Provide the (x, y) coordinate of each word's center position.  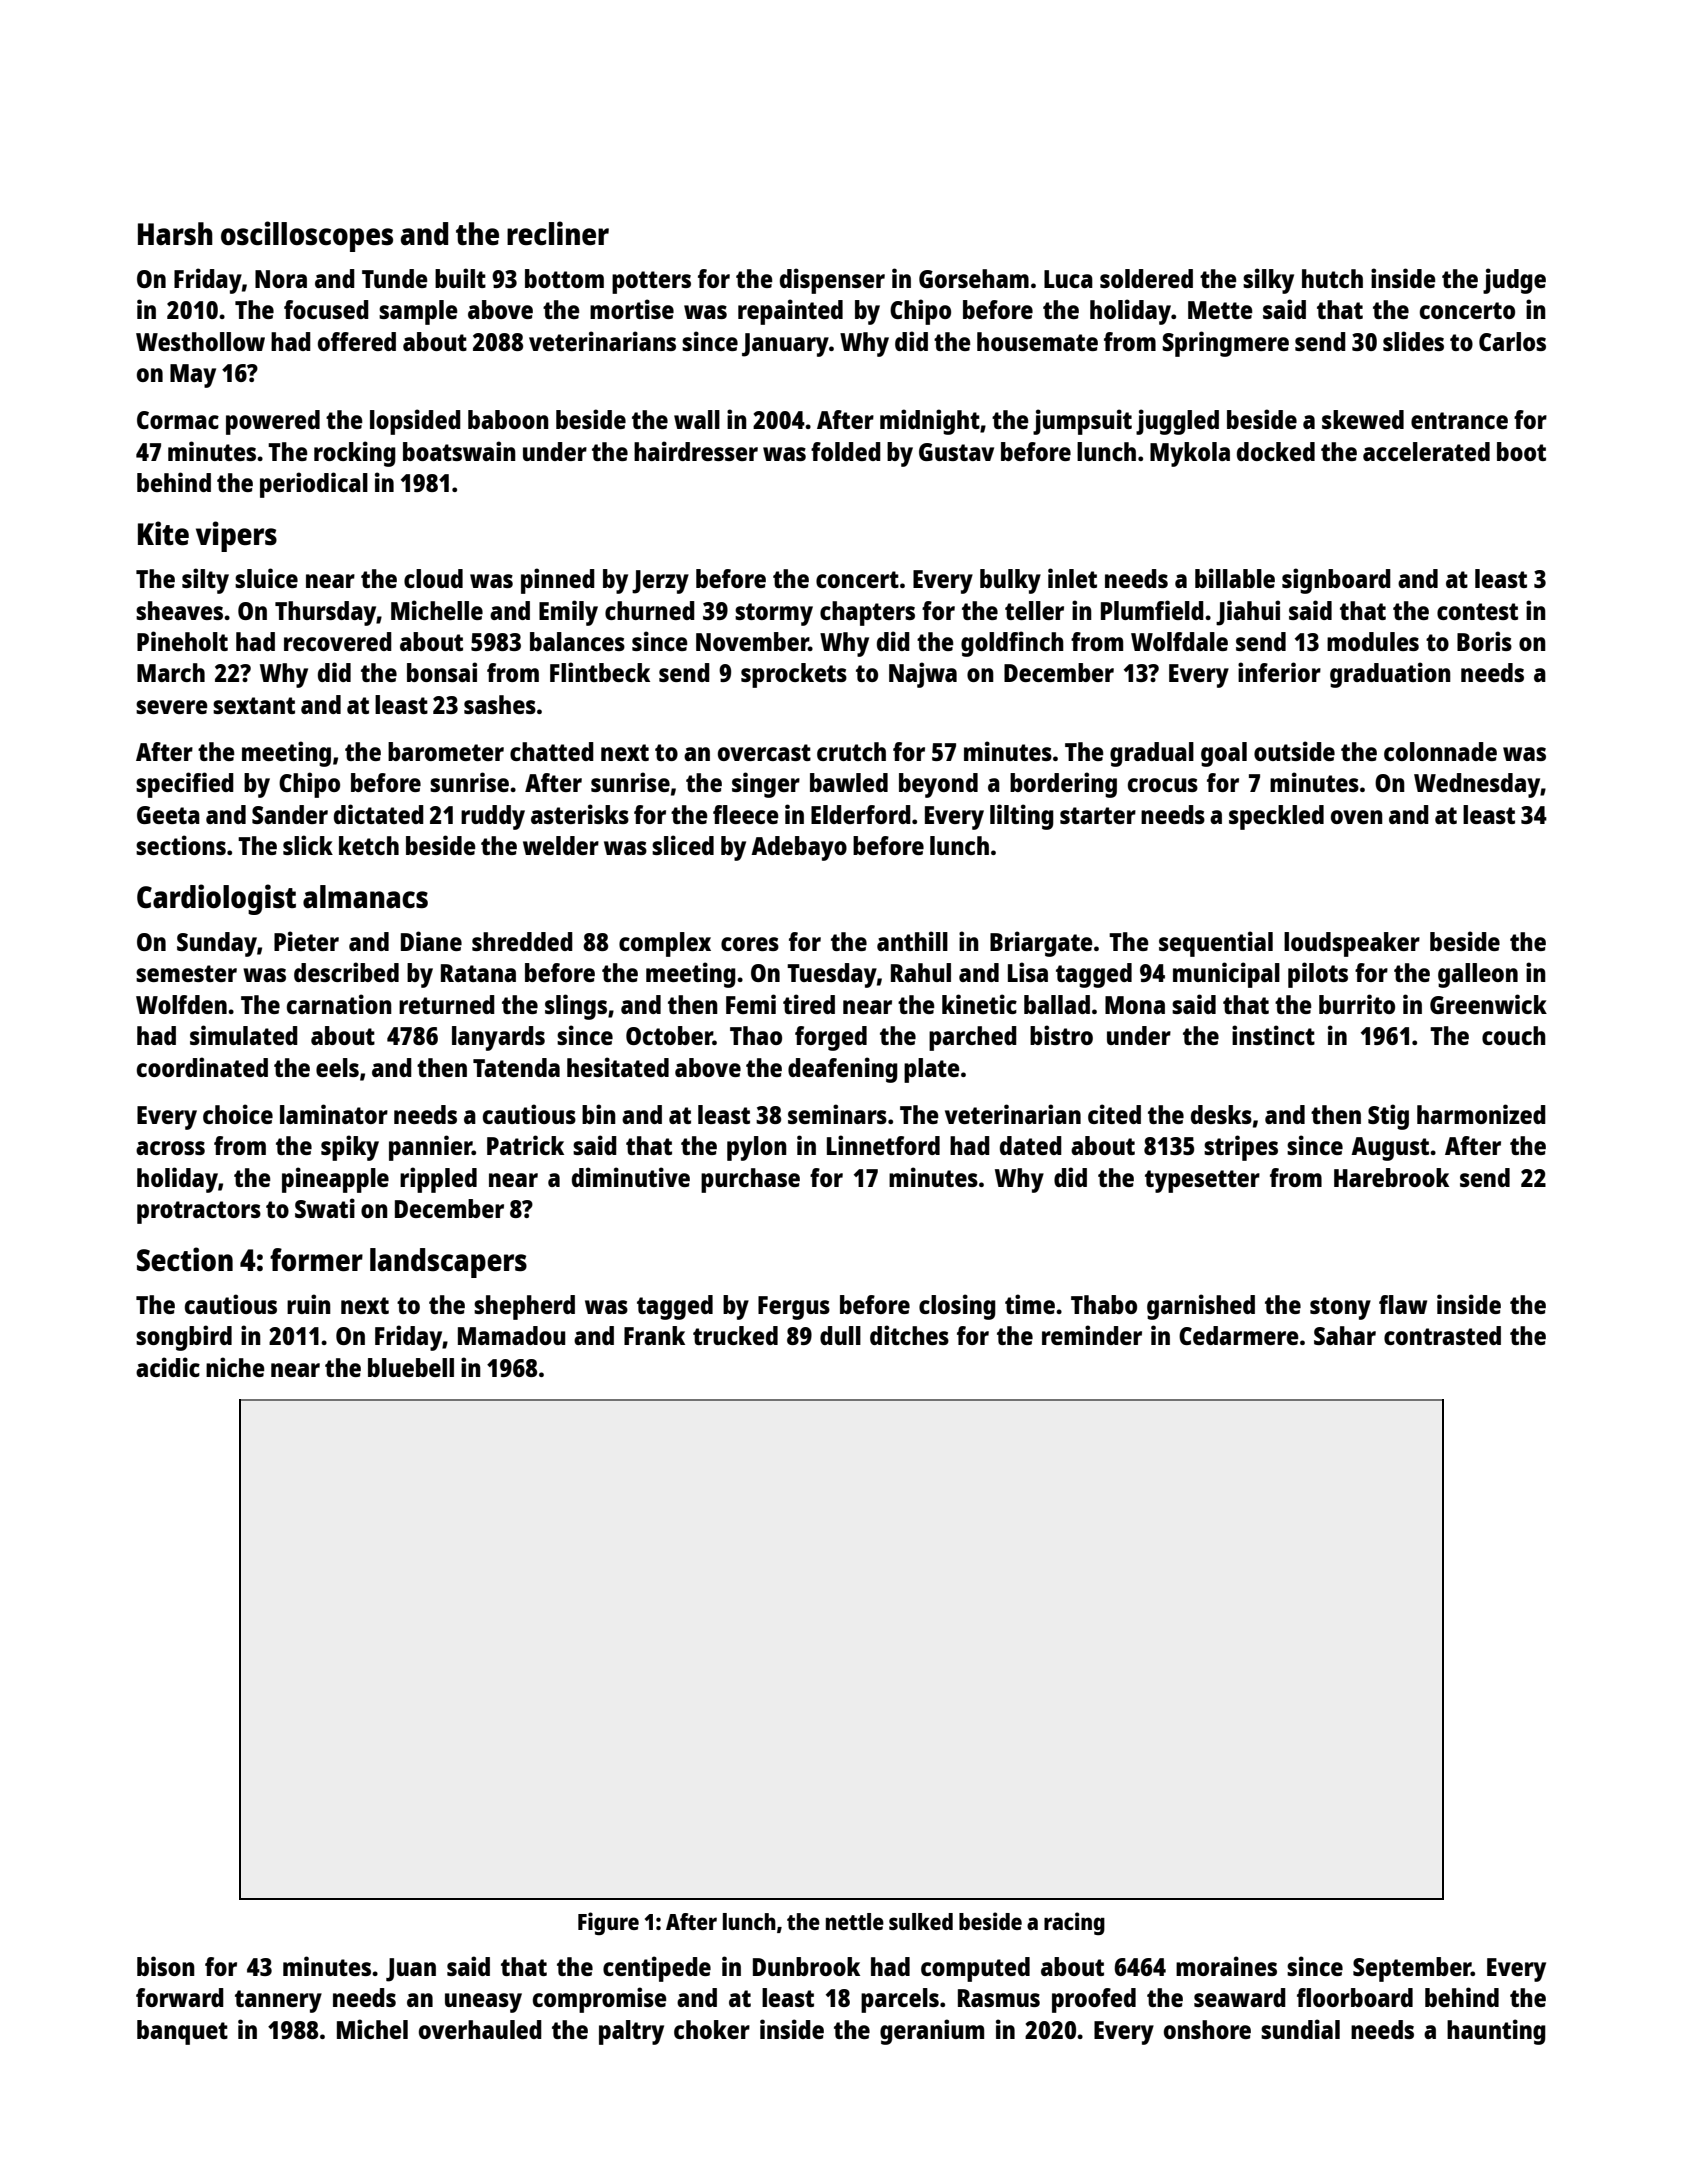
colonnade (1440, 751)
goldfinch (1012, 644)
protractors (199, 1212)
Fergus (794, 1308)
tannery (278, 2001)
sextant (254, 705)
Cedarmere (1239, 1335)
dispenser (832, 281)
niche (235, 1367)
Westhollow (200, 341)
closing (957, 1307)
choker (712, 2029)
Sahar (1345, 1335)
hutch (1332, 278)
